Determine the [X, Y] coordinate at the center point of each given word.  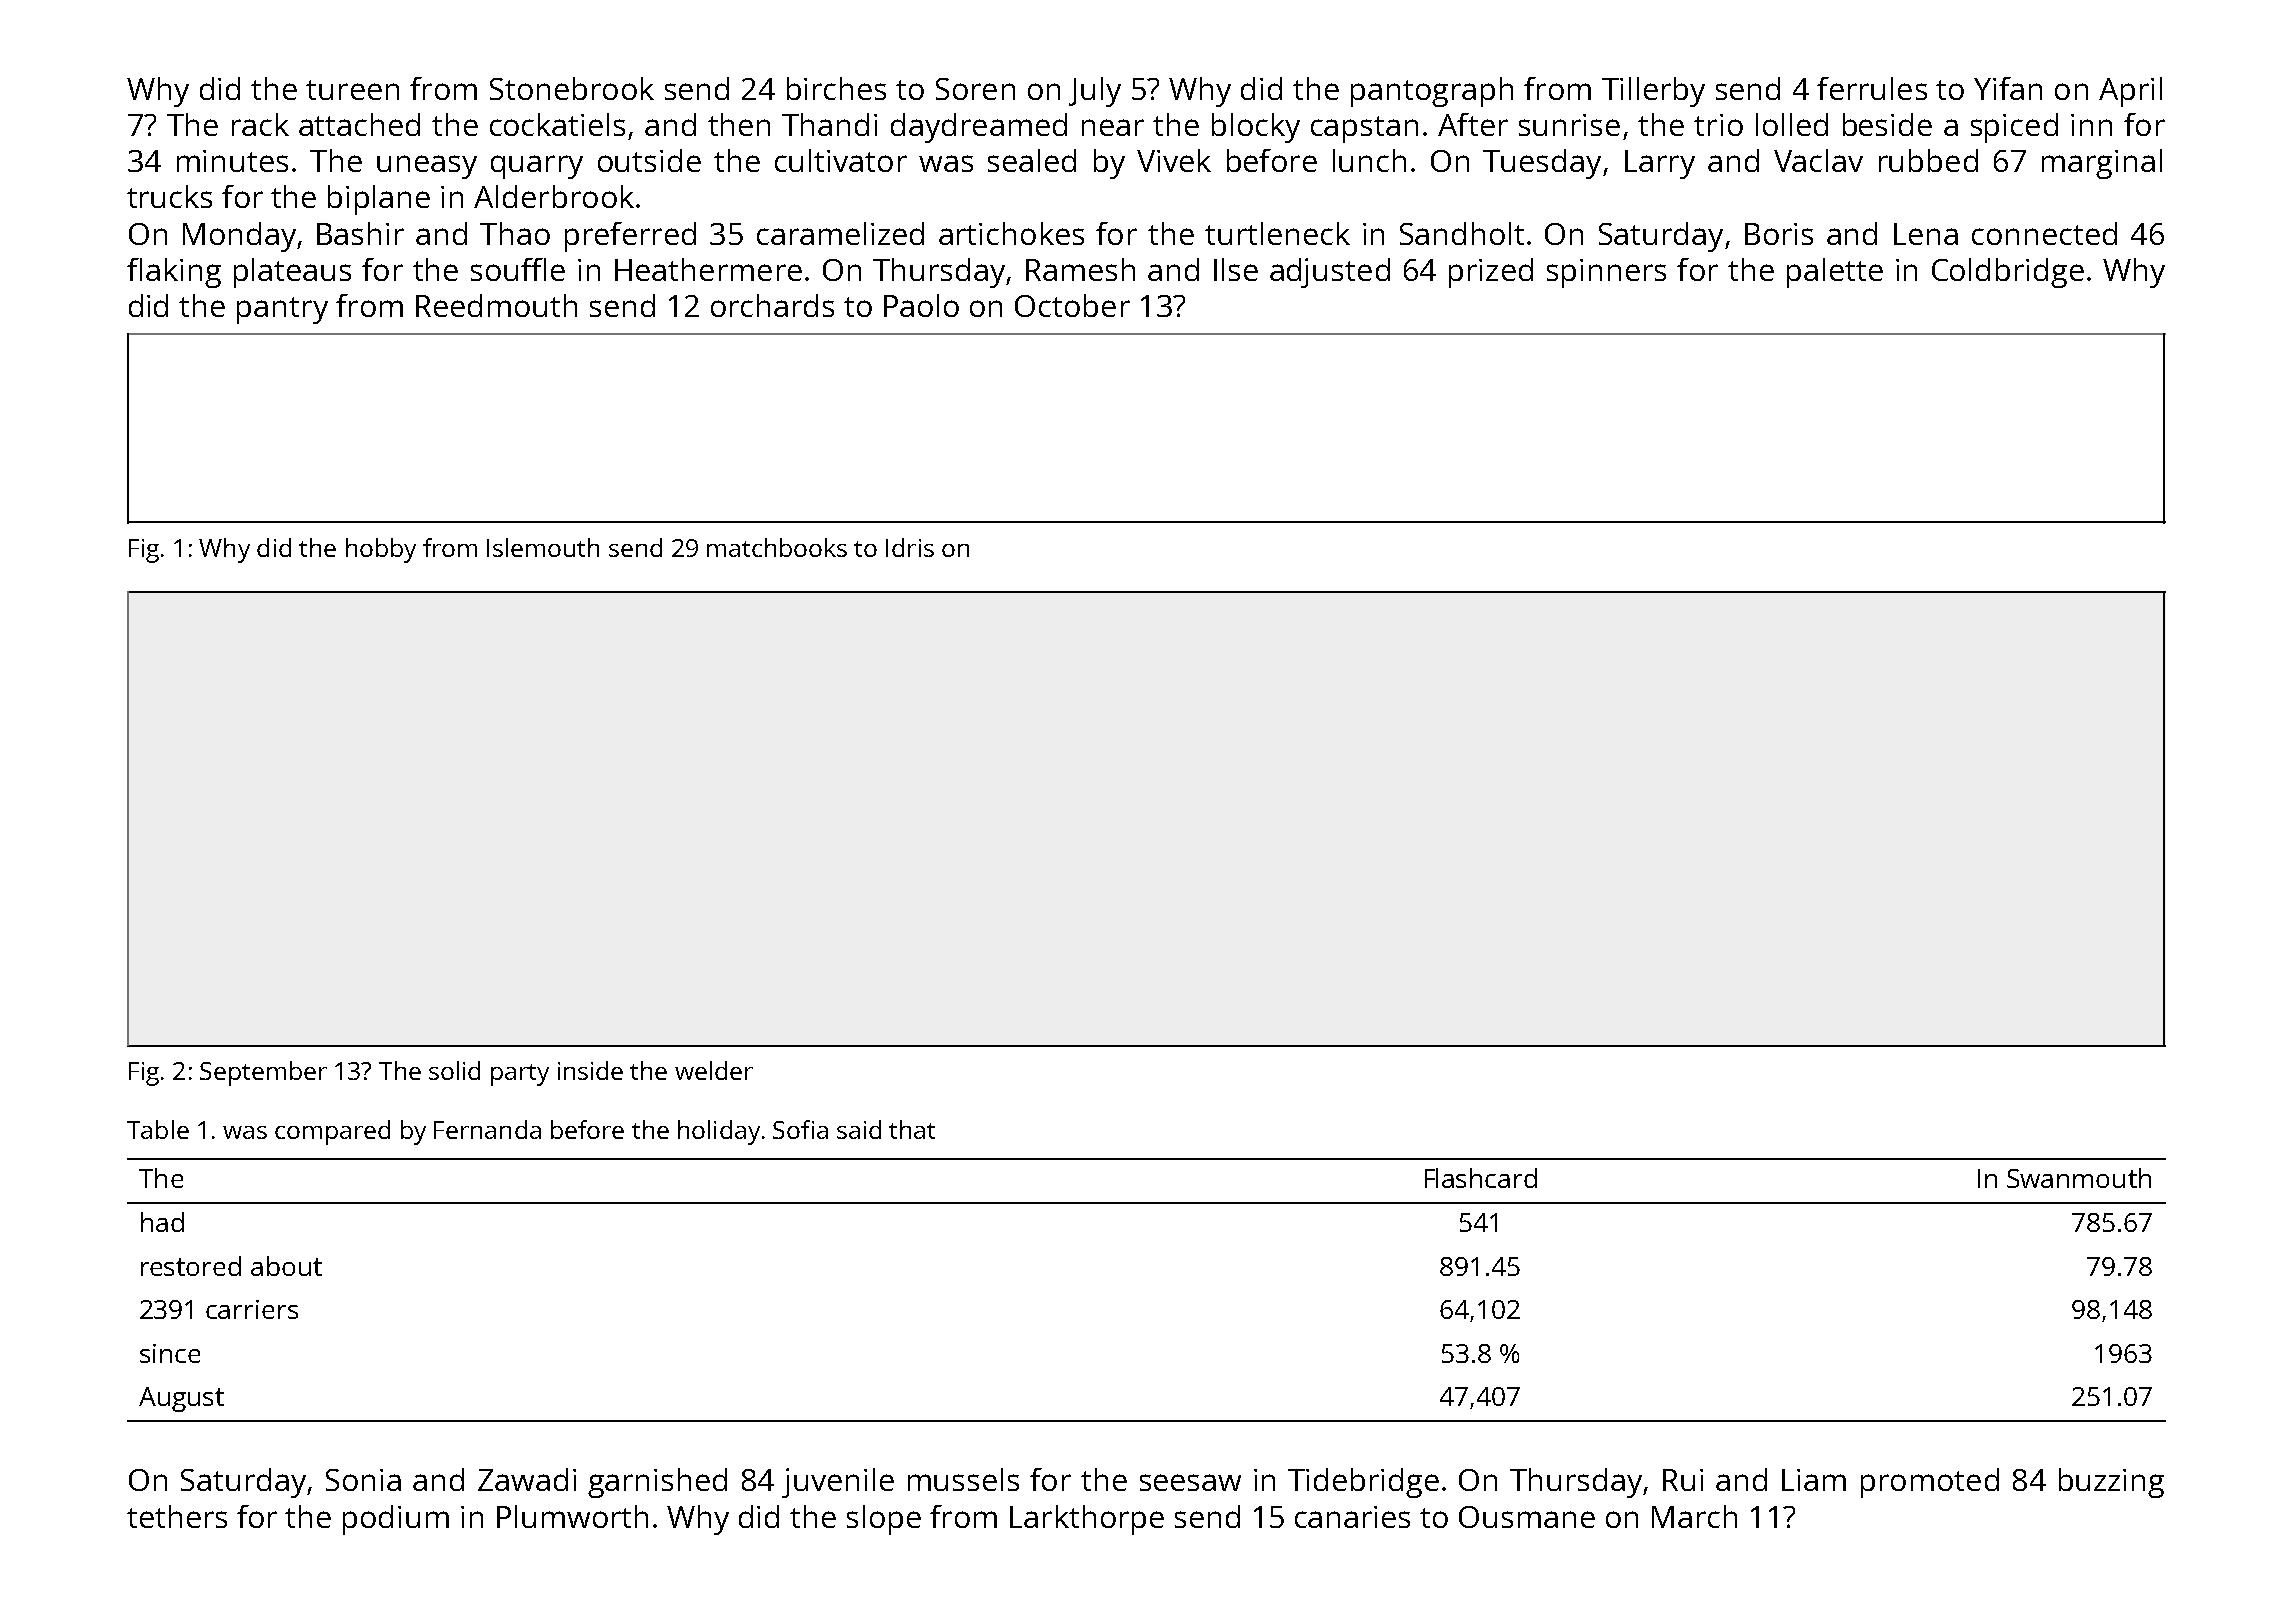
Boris [1779, 234]
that [912, 1129]
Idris [910, 547]
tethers [177, 1516]
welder [714, 1070]
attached [359, 124]
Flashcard [1481, 1178]
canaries [1352, 1517]
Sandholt [1462, 233]
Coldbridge [2008, 273]
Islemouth [543, 547]
